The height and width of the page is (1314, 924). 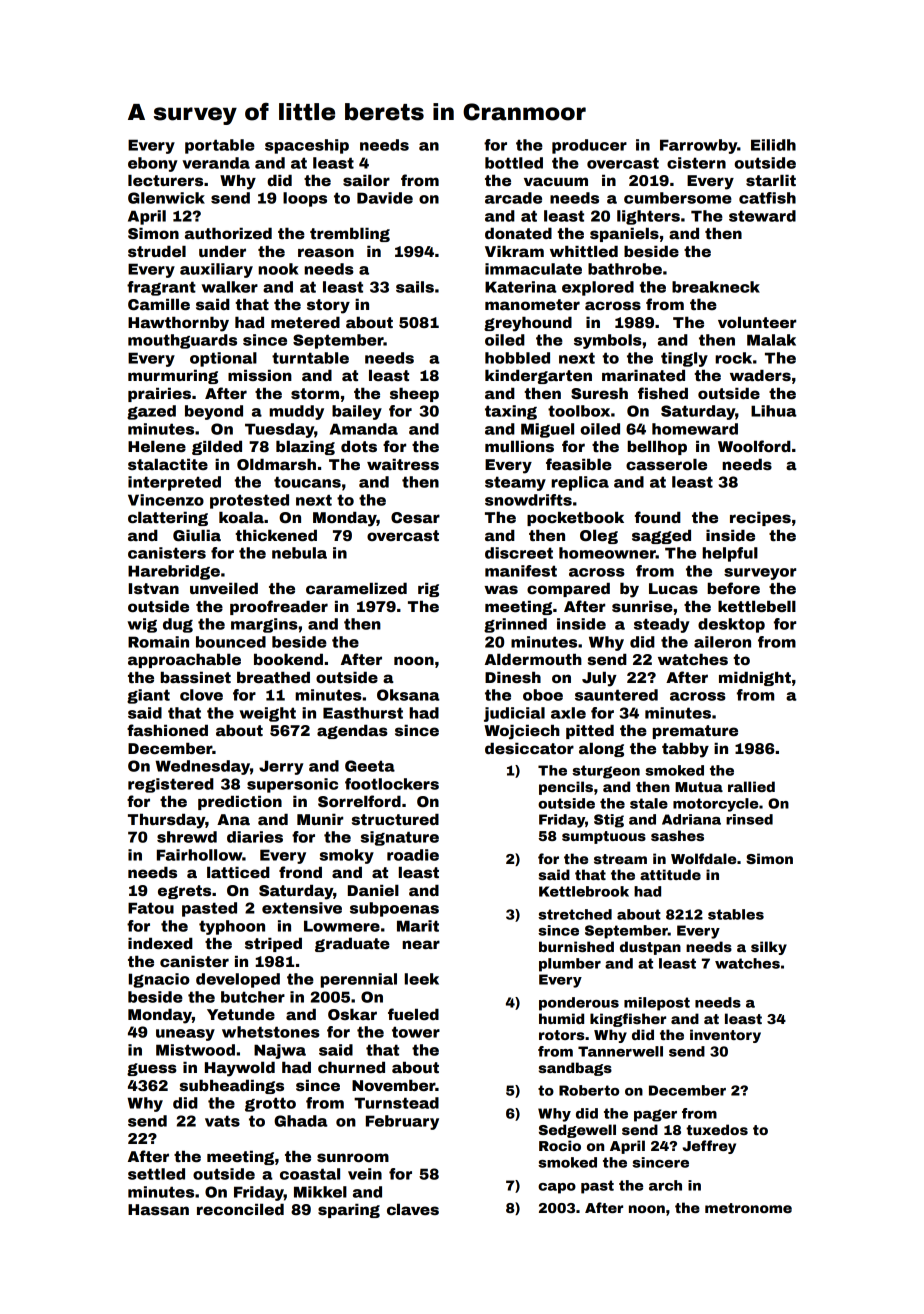 What do you see at coordinates (408, 695) in the page?
I see `Oksana` at bounding box center [408, 695].
